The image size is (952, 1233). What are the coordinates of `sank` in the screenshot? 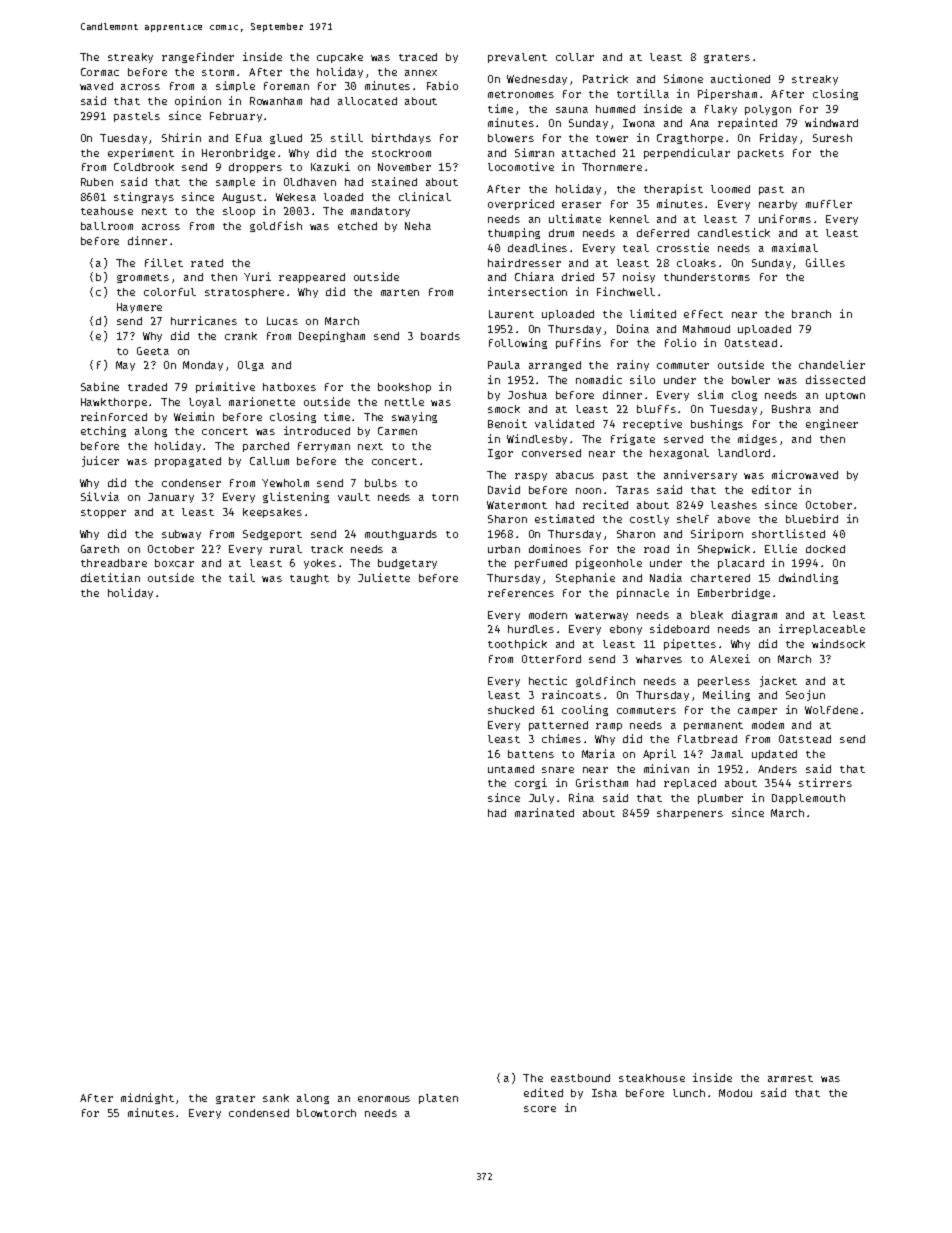 It's located at (276, 1098).
